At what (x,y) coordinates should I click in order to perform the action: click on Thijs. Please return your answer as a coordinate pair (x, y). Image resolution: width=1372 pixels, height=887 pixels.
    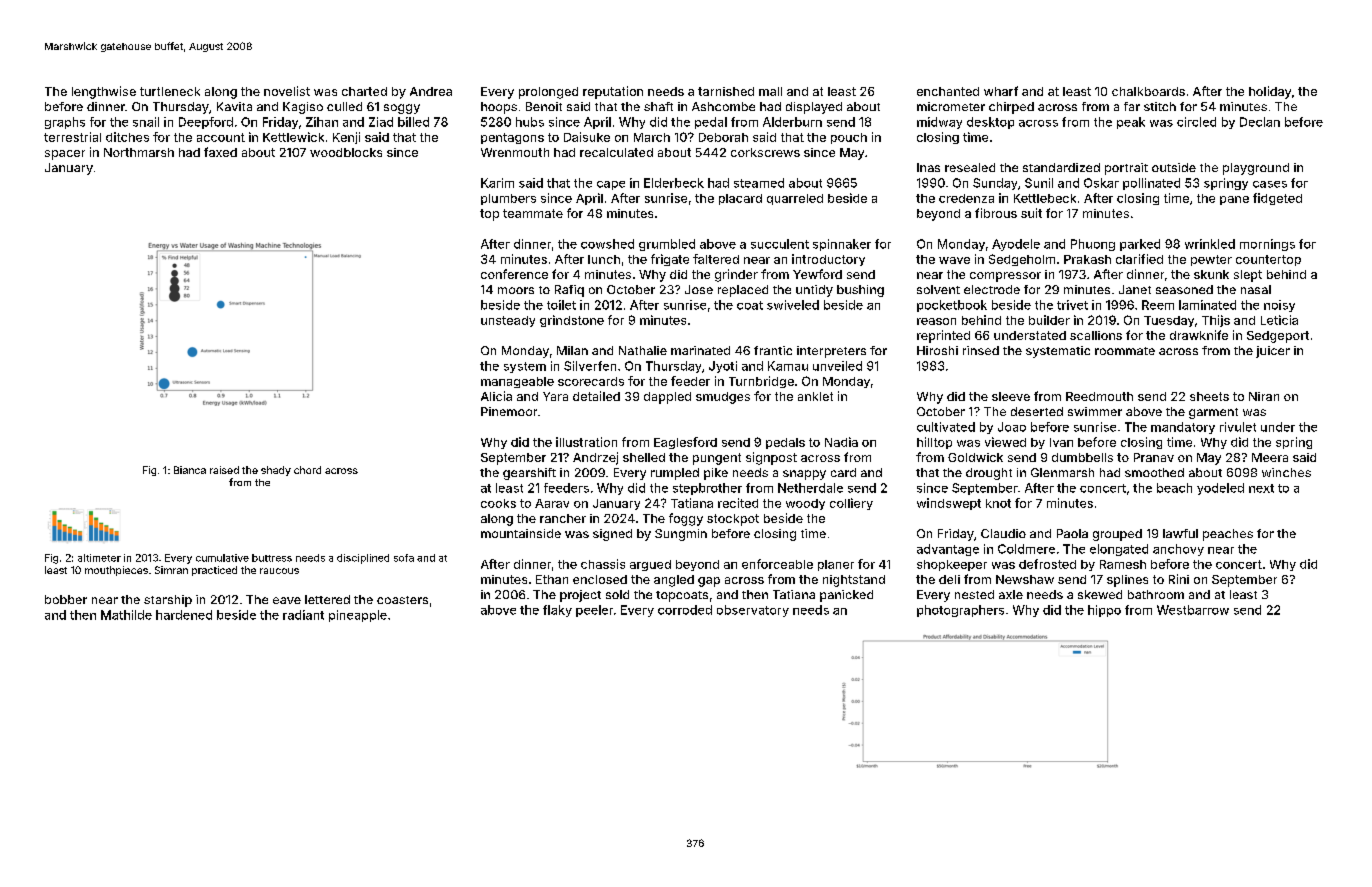
    Looking at the image, I should click on (1216, 321).
